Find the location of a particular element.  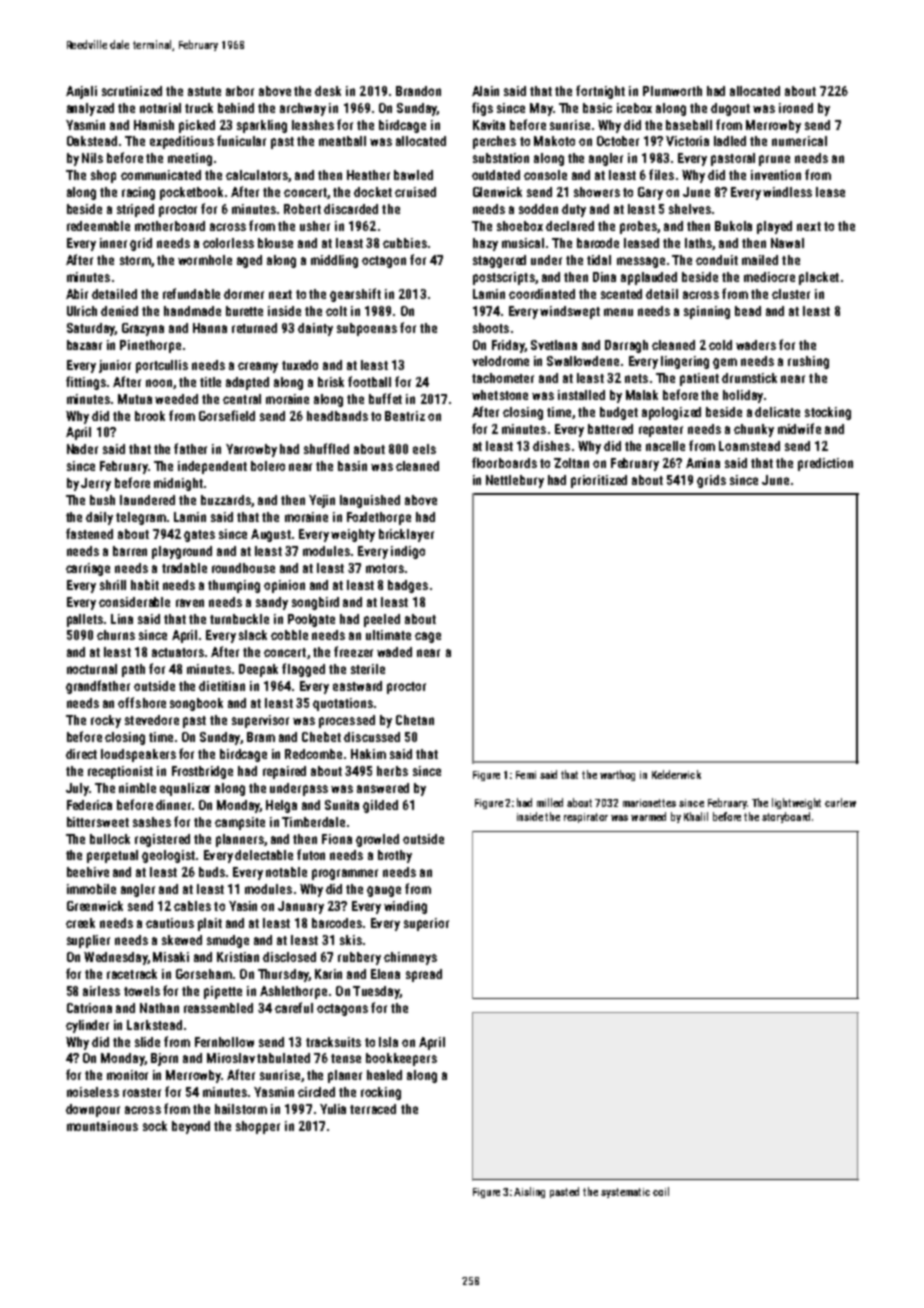

beyond is located at coordinates (191, 1127).
